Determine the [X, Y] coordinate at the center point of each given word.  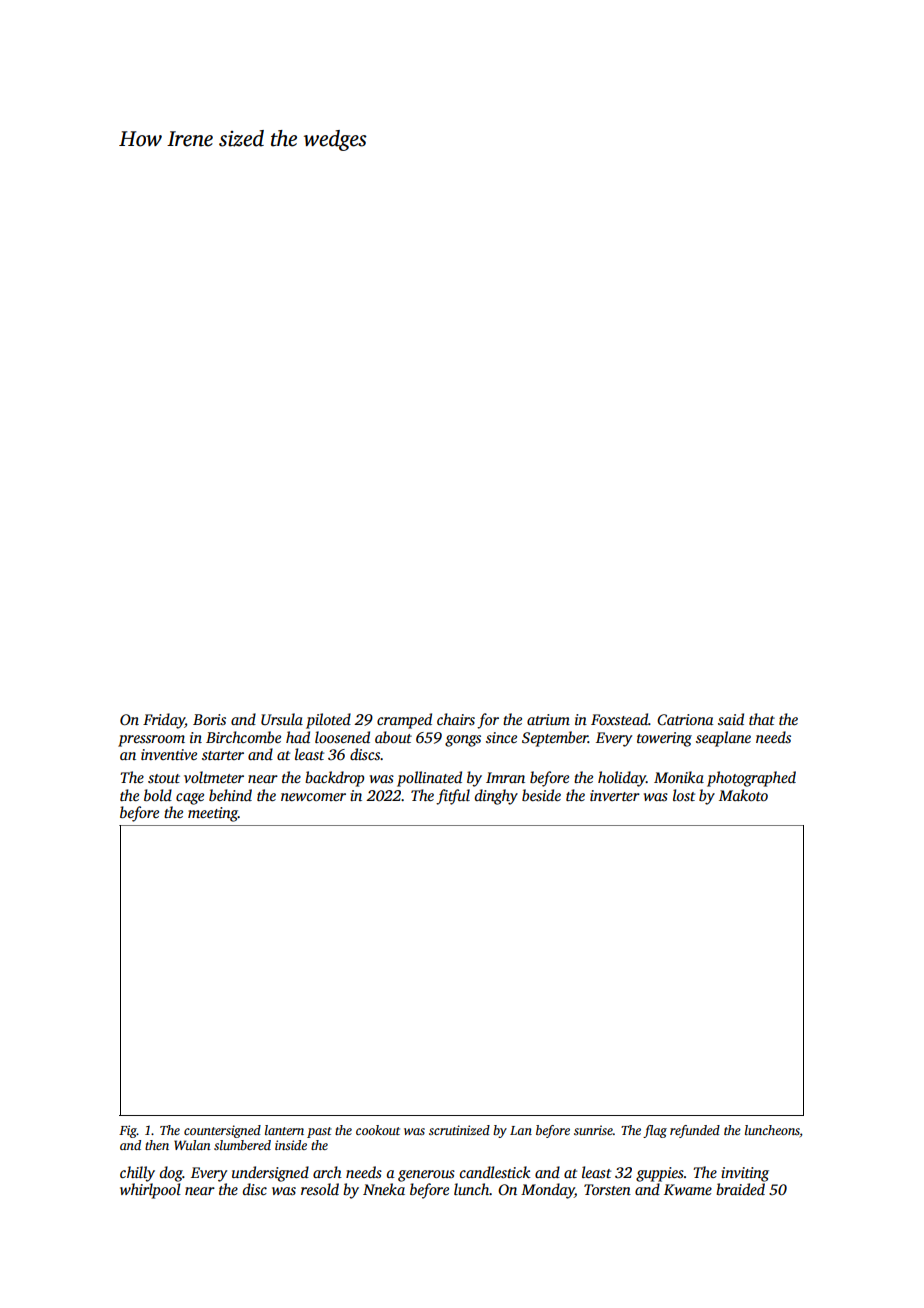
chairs [456, 719]
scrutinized [459, 1130]
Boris [209, 719]
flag [655, 1131]
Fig [128, 1131]
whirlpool [150, 1191]
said [731, 719]
